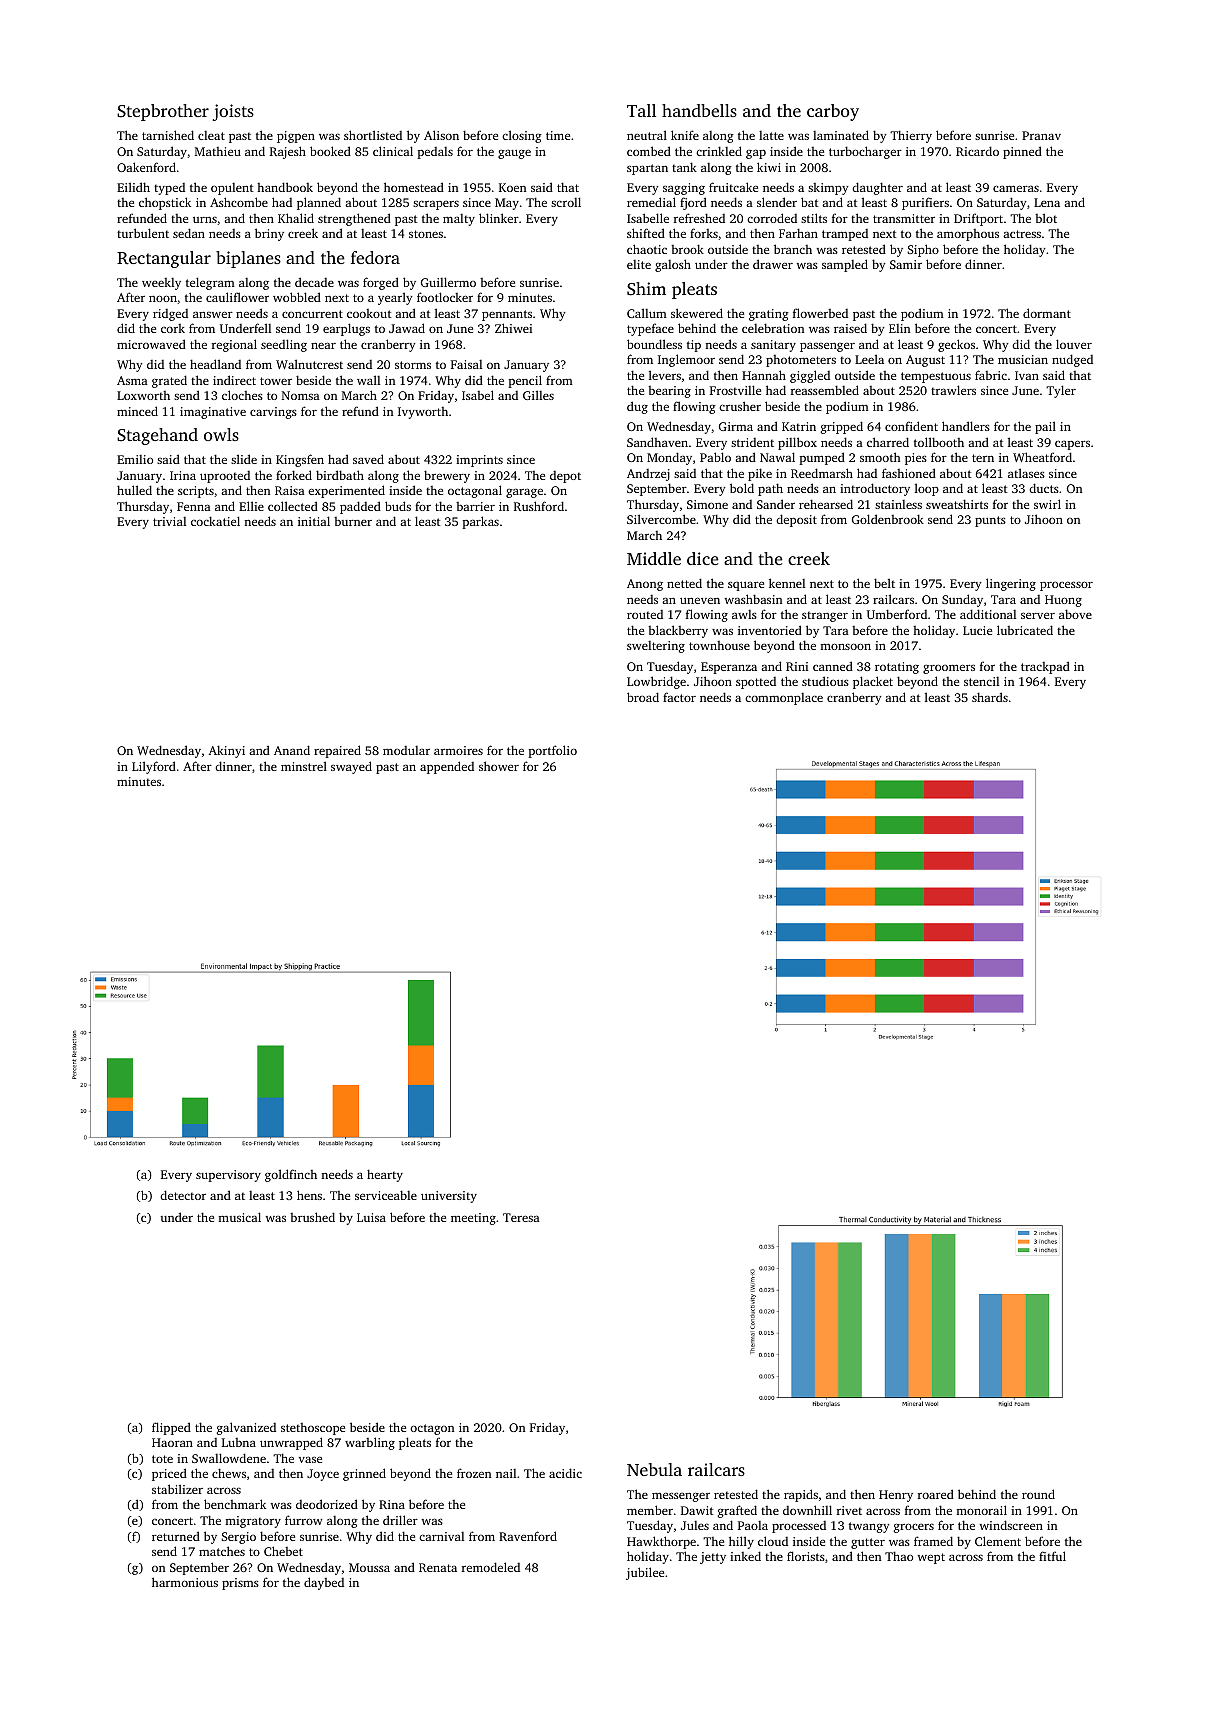 This image has width=1212, height=1715. Describe the element at coordinates (565, 477) in the image. I see `depot` at that location.
